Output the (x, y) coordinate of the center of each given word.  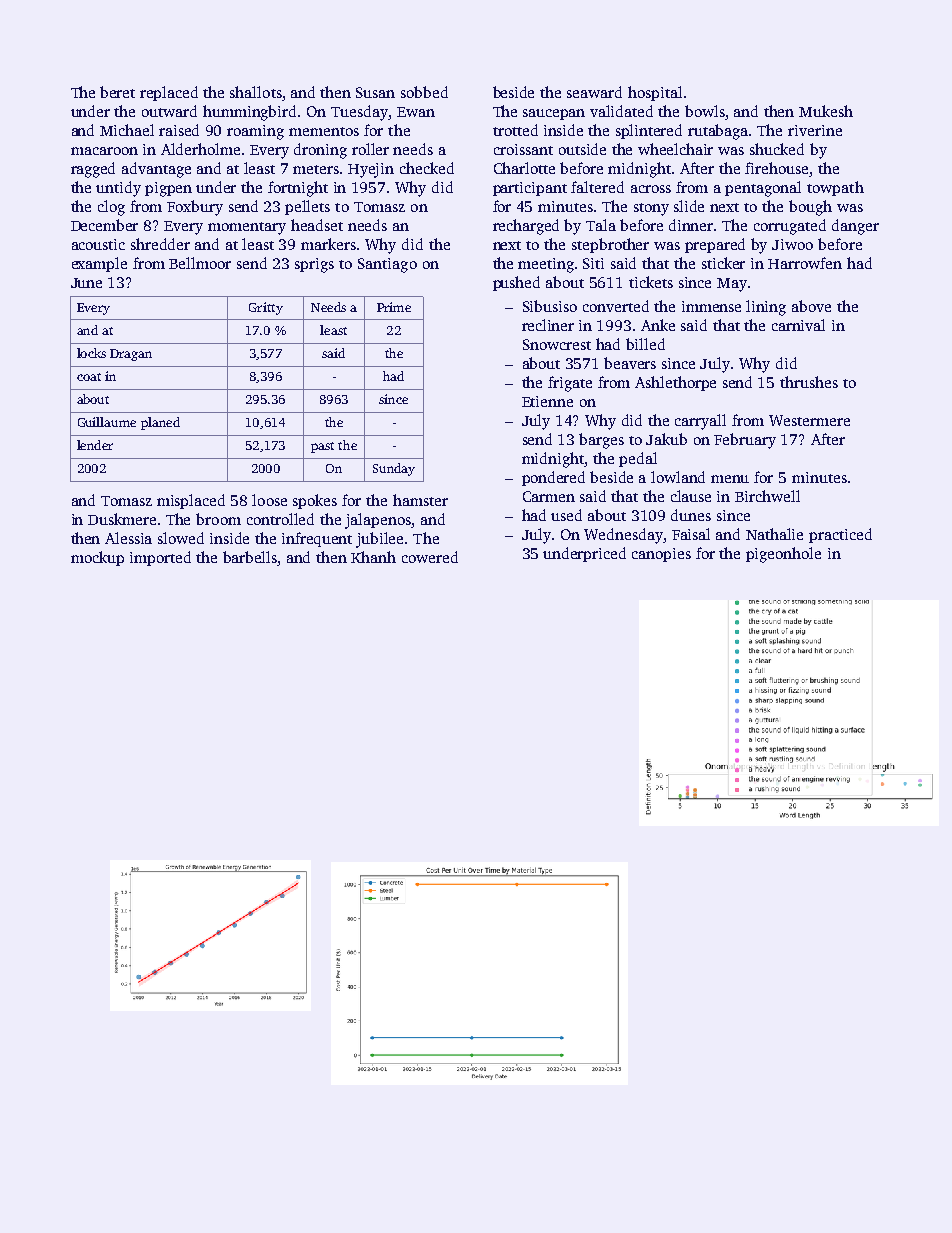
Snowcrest (557, 344)
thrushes (809, 382)
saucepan (554, 114)
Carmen (549, 496)
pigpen (168, 189)
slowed (181, 538)
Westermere (809, 420)
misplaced (191, 501)
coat (89, 377)
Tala (601, 225)
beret (117, 92)
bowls (705, 111)
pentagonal (763, 189)
